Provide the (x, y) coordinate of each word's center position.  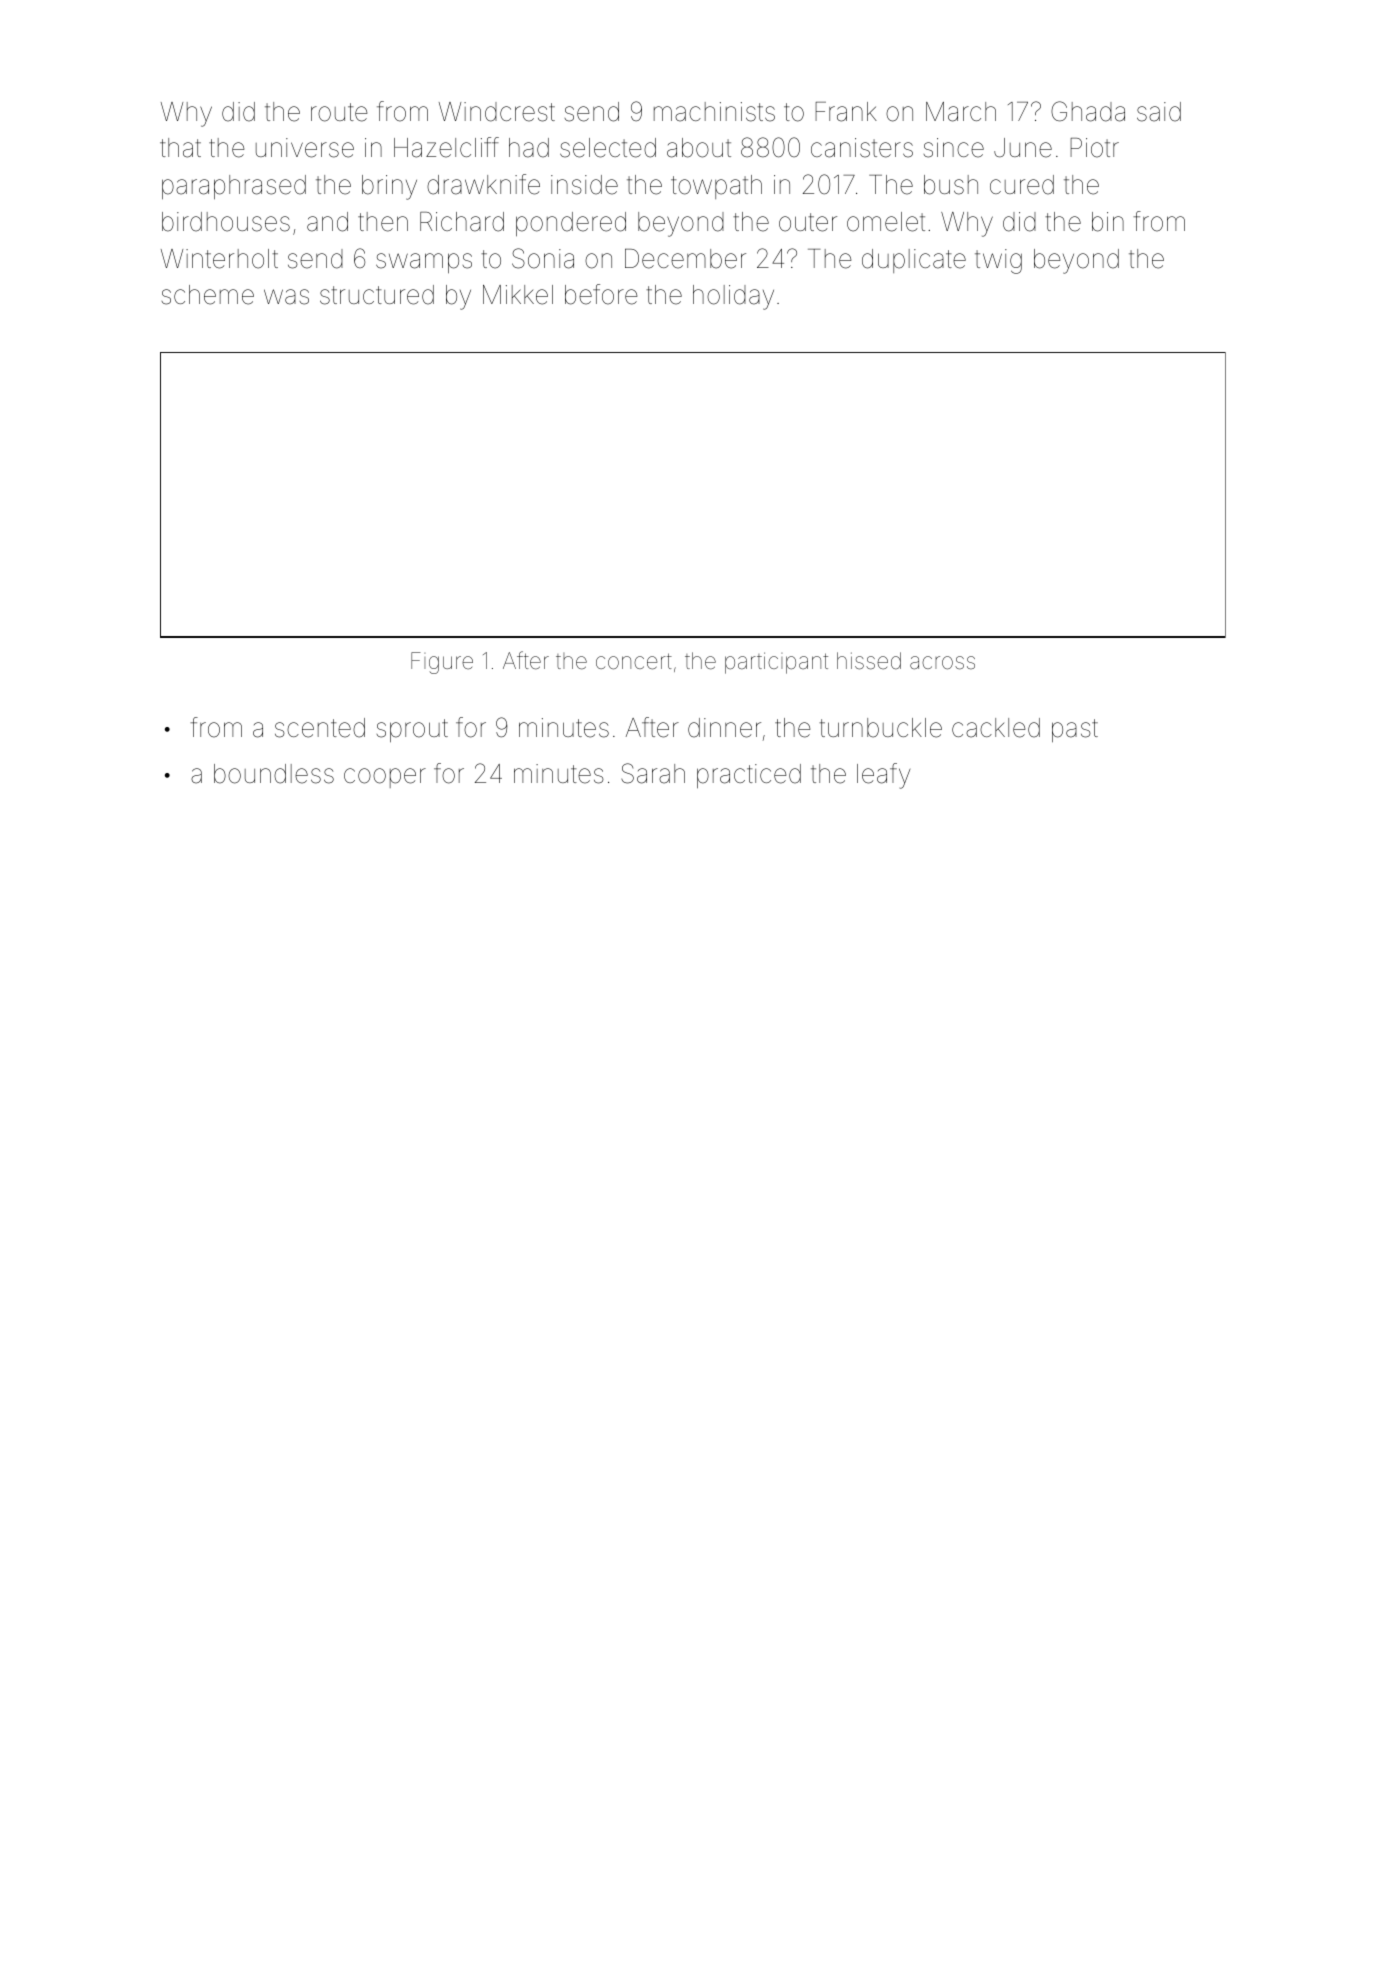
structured (377, 295)
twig (998, 261)
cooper (385, 778)
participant (776, 663)
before (601, 294)
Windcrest (497, 112)
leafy (883, 776)
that (180, 148)
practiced (749, 776)
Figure (442, 663)
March (961, 112)
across (942, 663)
